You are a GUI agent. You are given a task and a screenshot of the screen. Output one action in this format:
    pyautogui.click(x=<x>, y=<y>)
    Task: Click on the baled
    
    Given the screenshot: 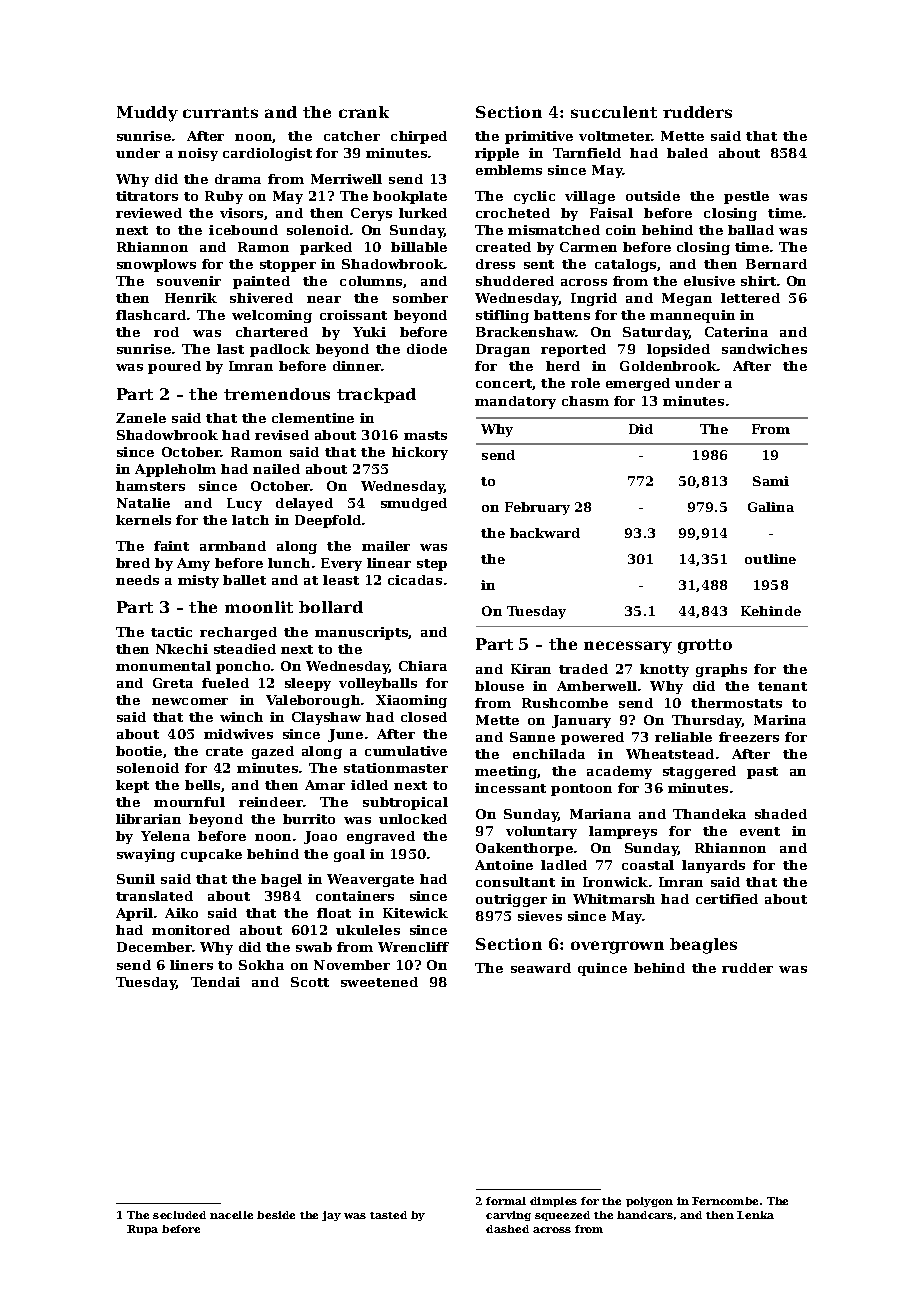 What is the action you would take?
    pyautogui.click(x=687, y=153)
